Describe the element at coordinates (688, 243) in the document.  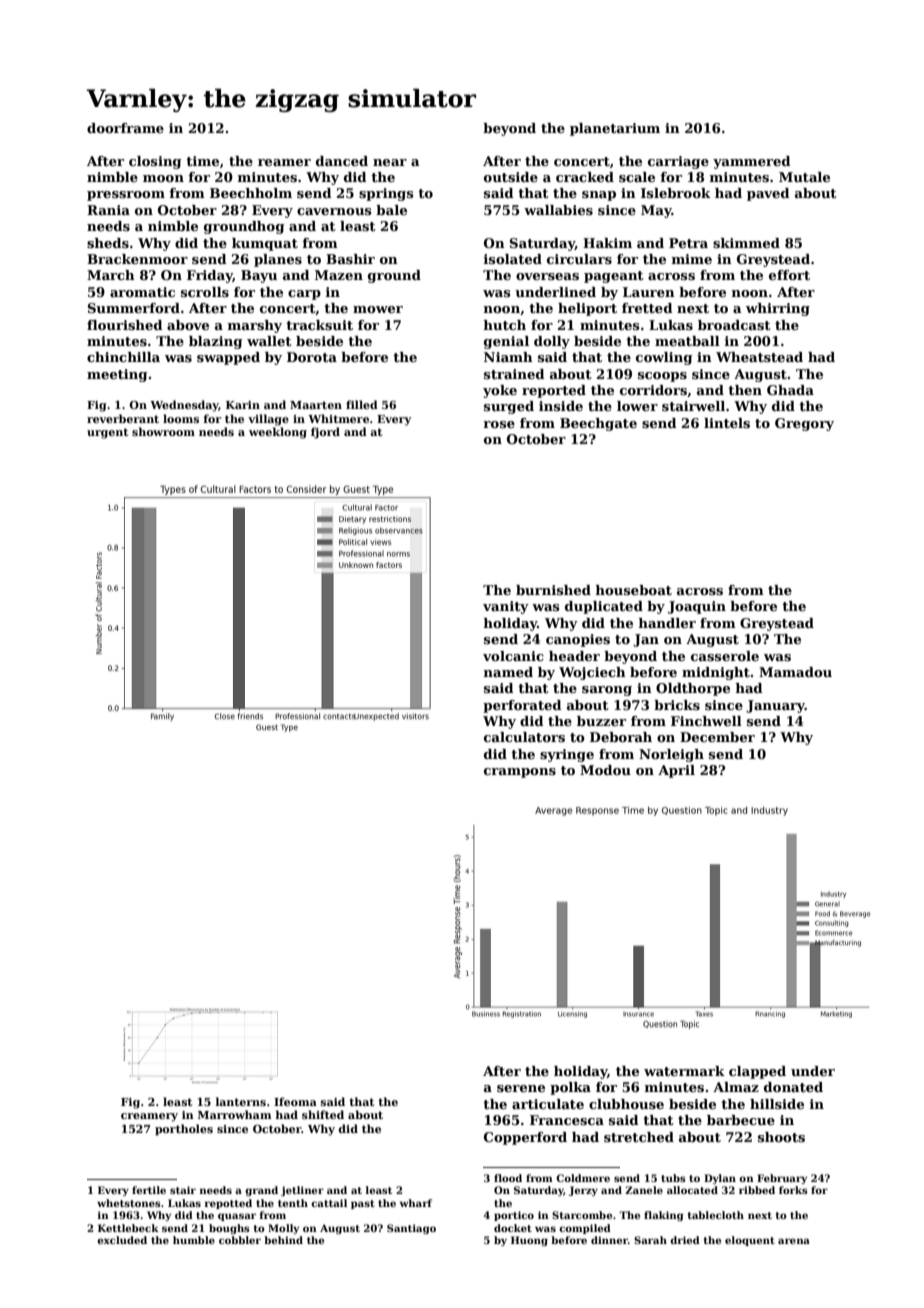
I see `Petra` at that location.
